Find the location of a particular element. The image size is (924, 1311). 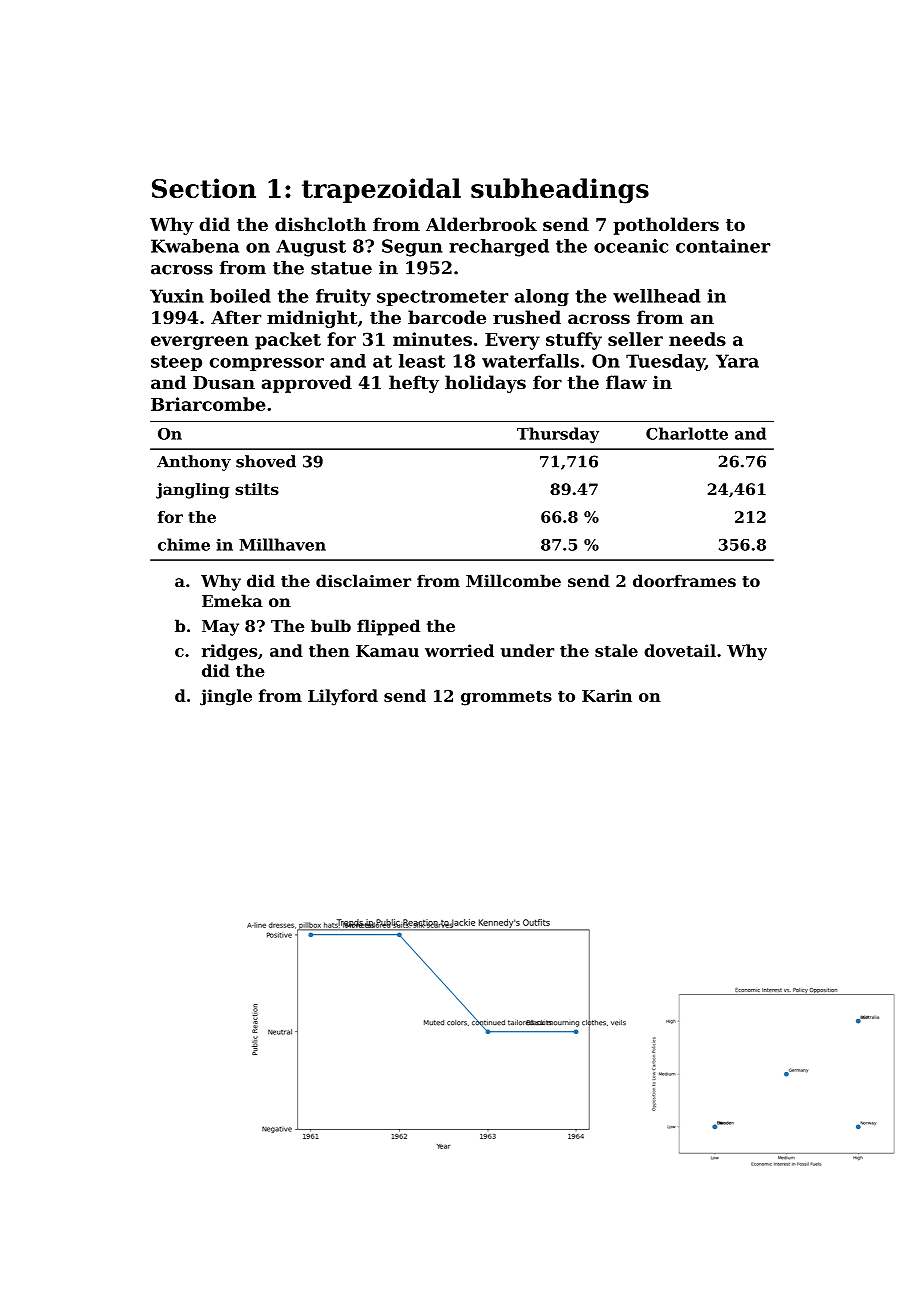

Millcombe is located at coordinates (513, 580).
